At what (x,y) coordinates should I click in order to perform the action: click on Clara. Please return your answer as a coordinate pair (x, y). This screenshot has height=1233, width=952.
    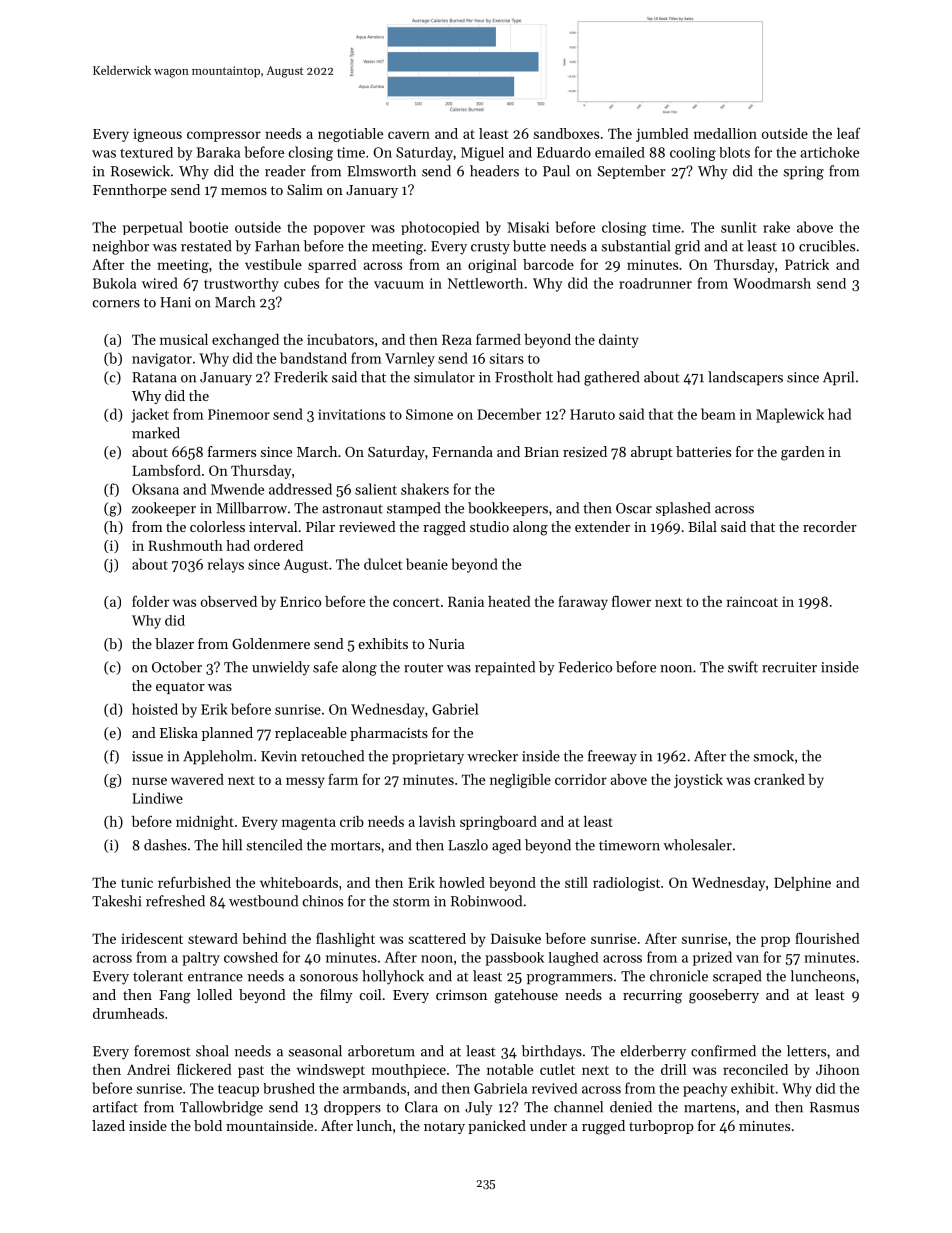
    Looking at the image, I should click on (421, 1107).
